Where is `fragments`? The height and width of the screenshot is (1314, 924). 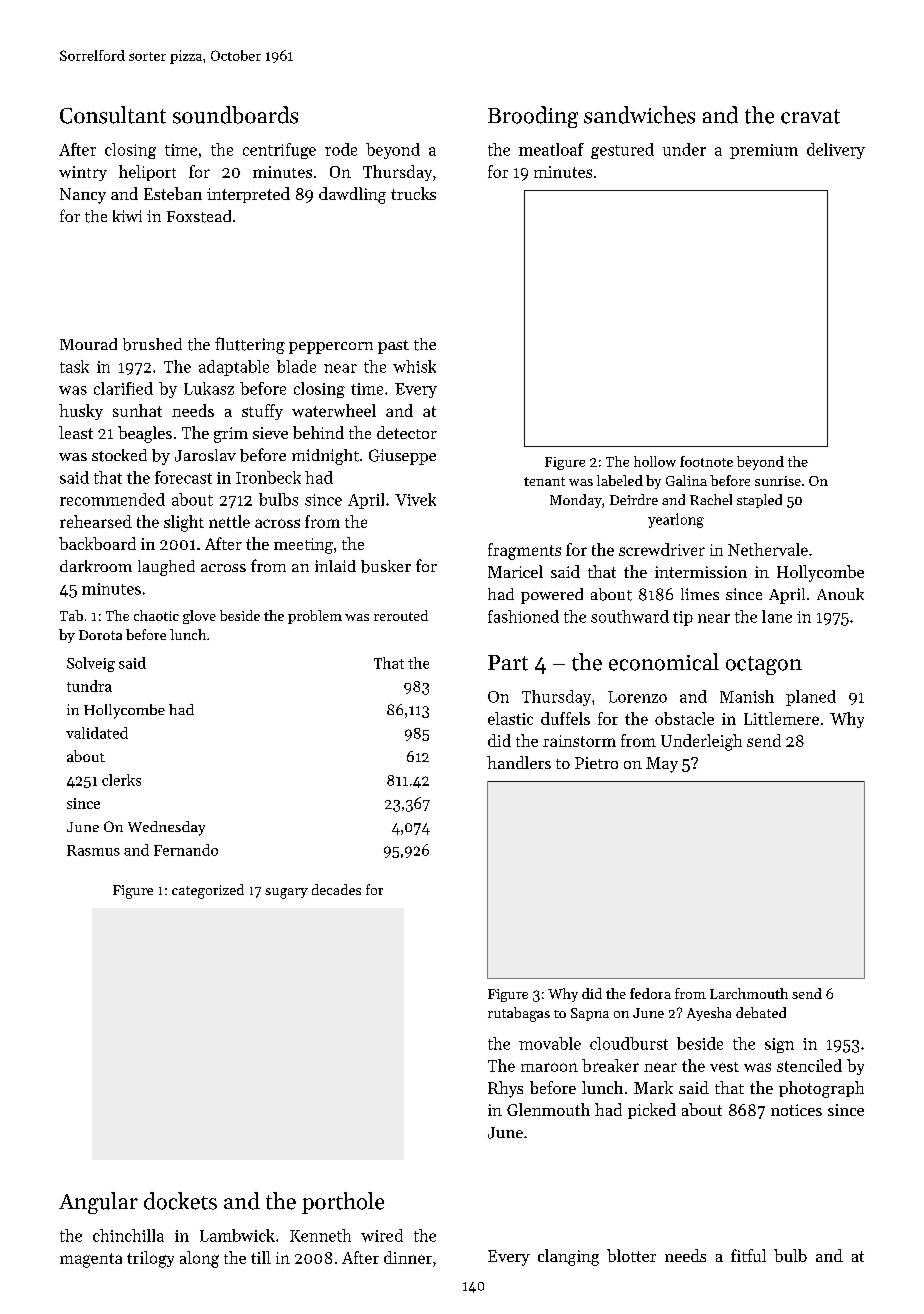 fragments is located at coordinates (524, 551).
